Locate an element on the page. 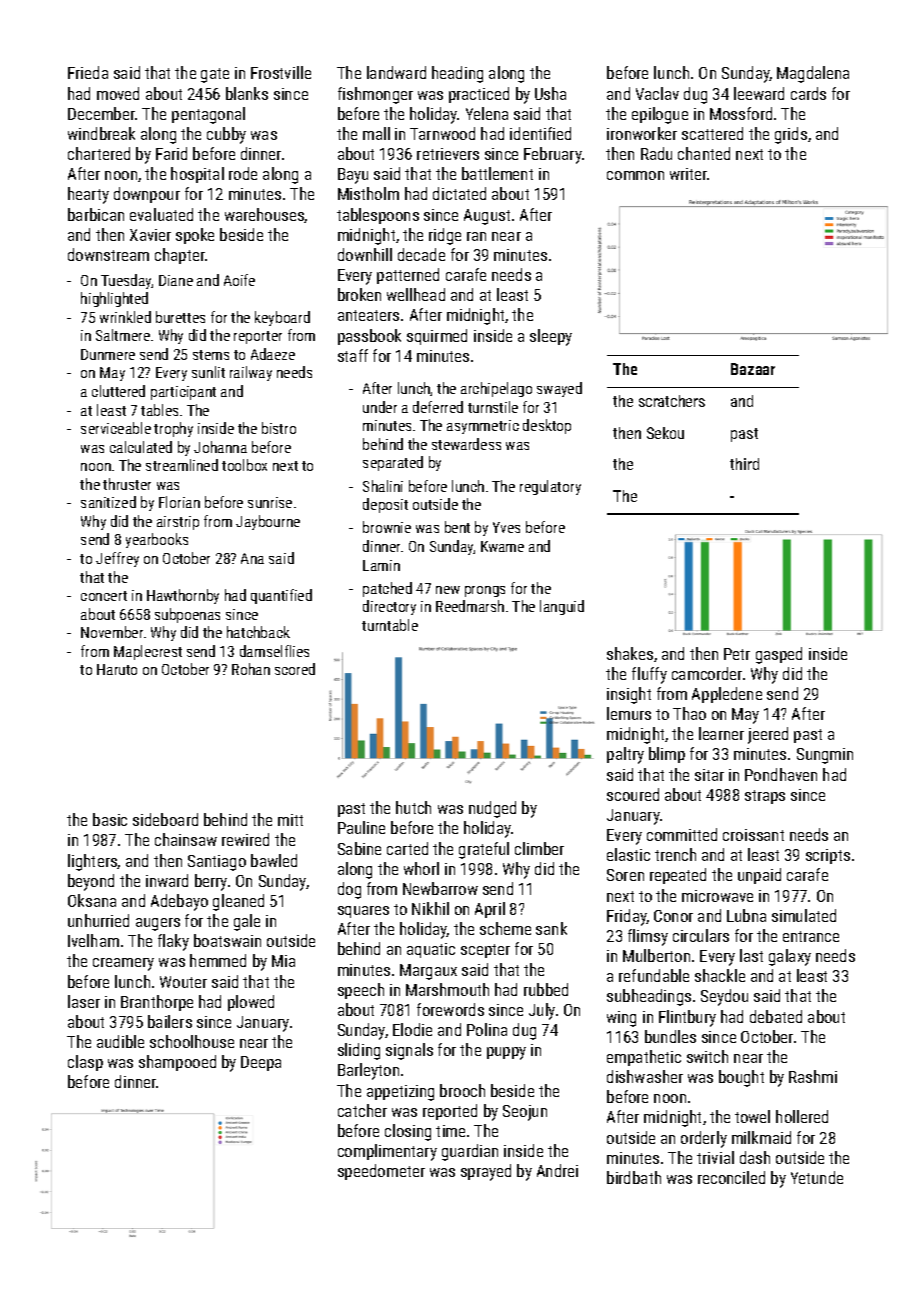 The height and width of the document is (1308, 924). hutch is located at coordinates (413, 807).
